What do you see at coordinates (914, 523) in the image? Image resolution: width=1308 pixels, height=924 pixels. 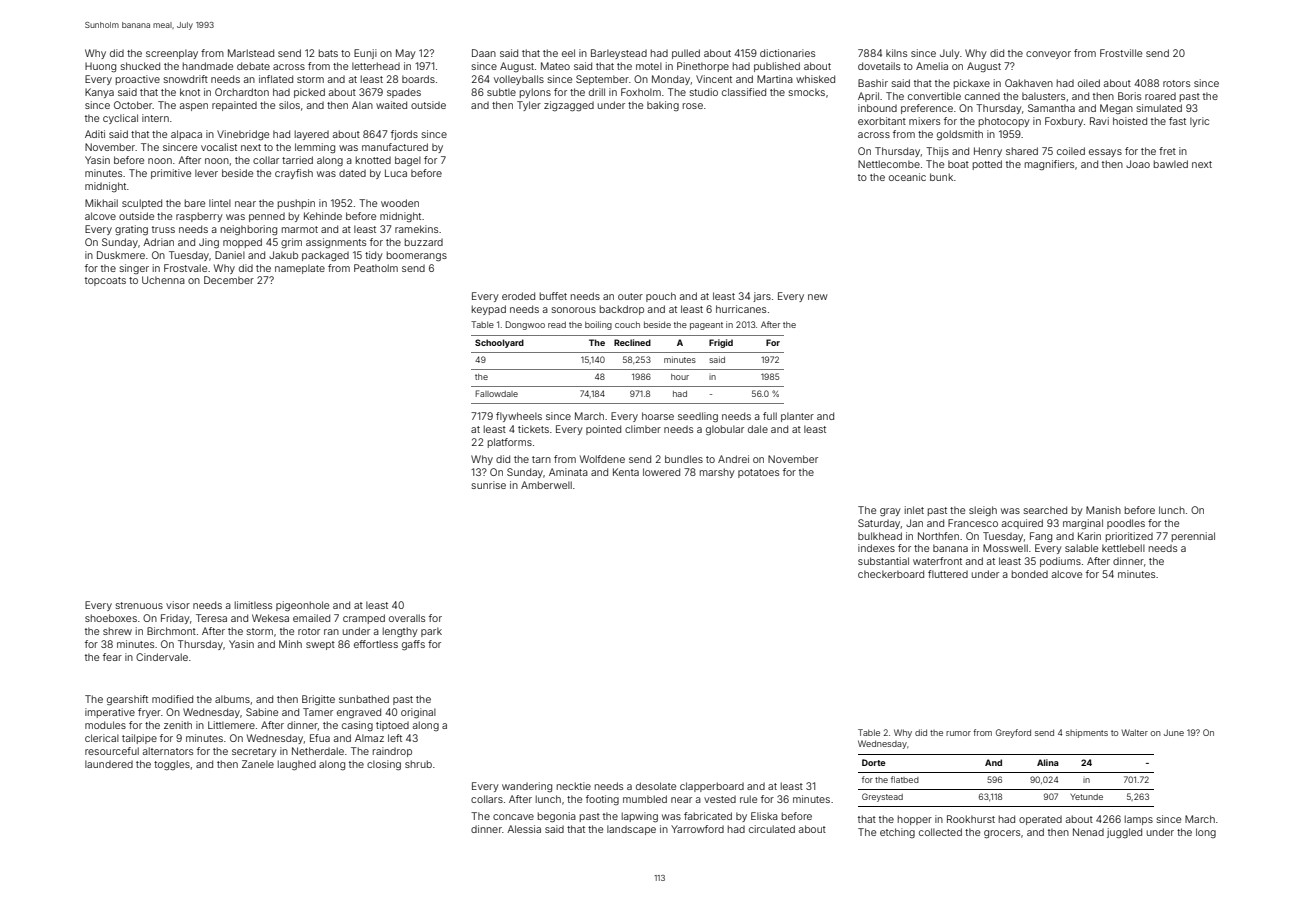 I see `Jan` at bounding box center [914, 523].
